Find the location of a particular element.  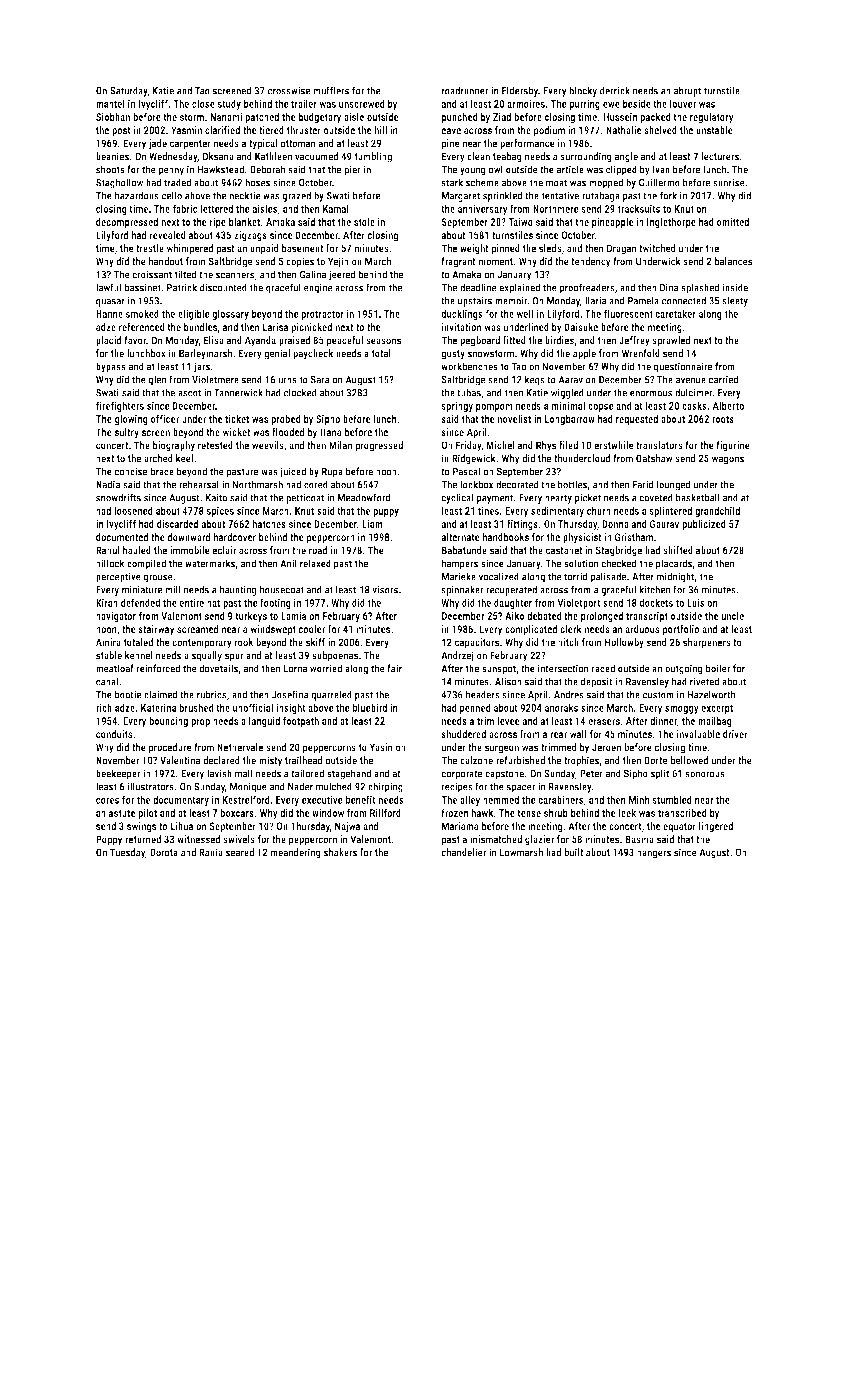

documentary is located at coordinates (181, 800).
